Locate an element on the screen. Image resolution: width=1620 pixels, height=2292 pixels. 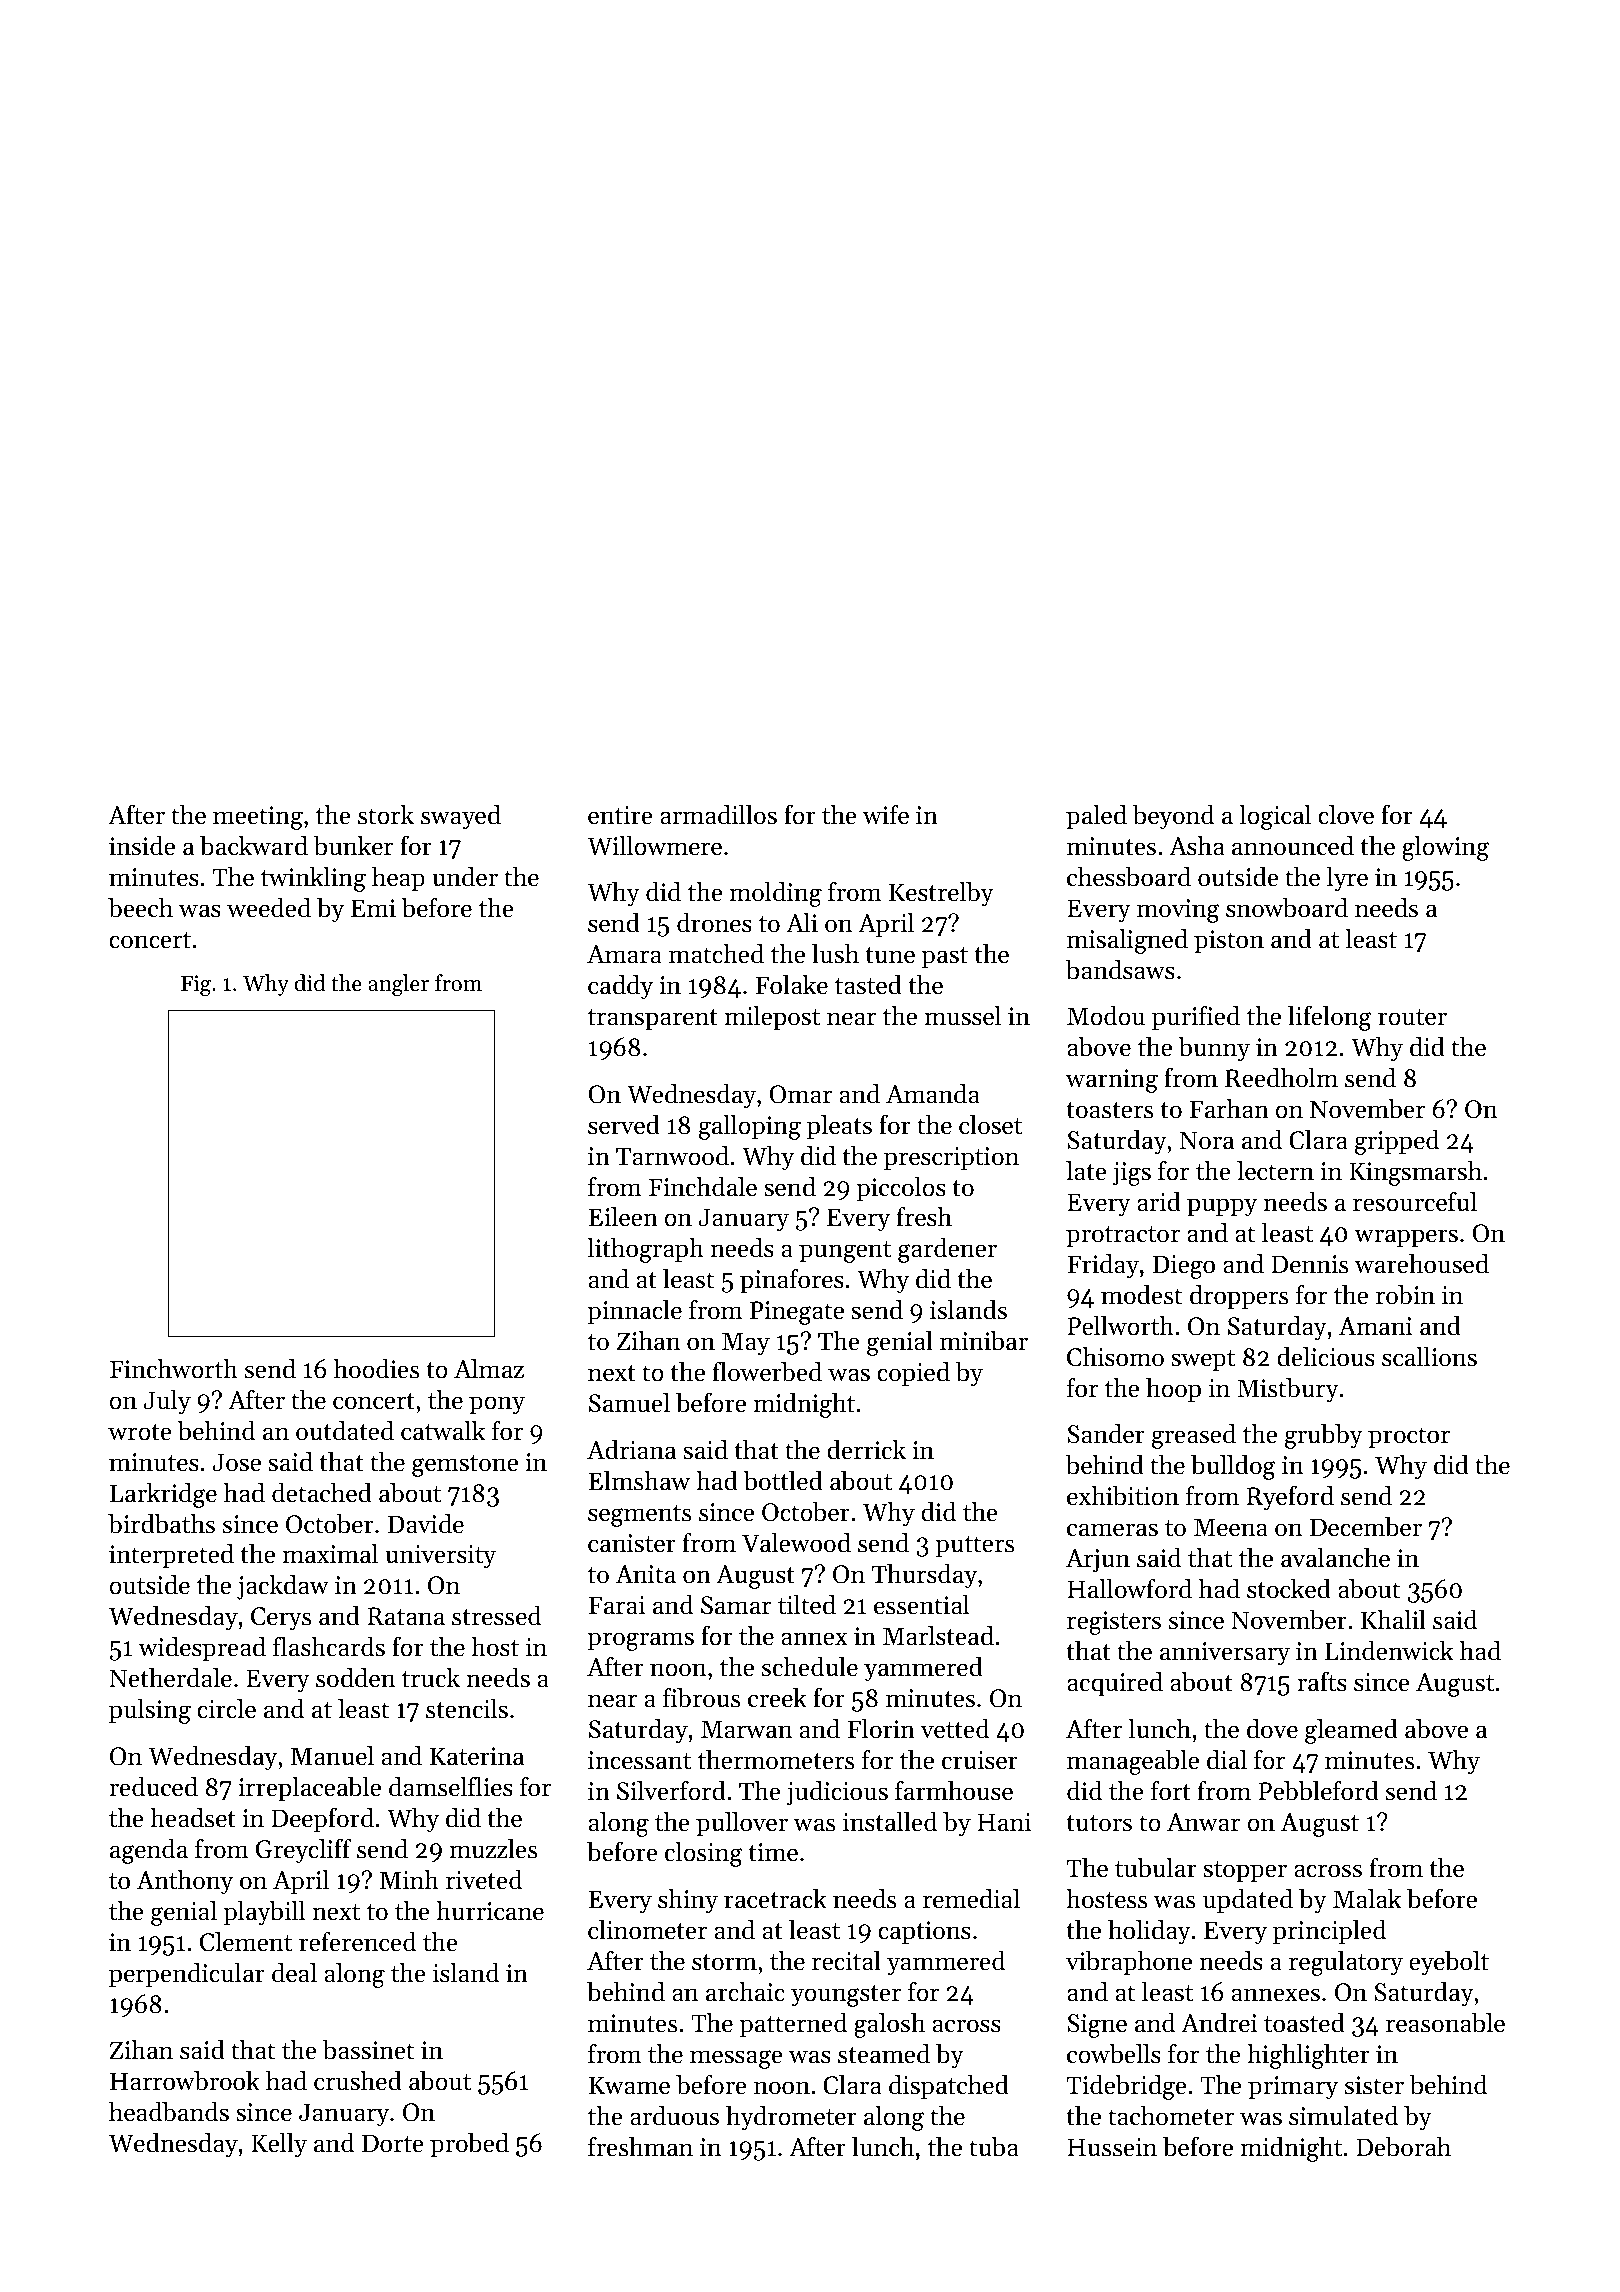
cruiser is located at coordinates (980, 1760).
